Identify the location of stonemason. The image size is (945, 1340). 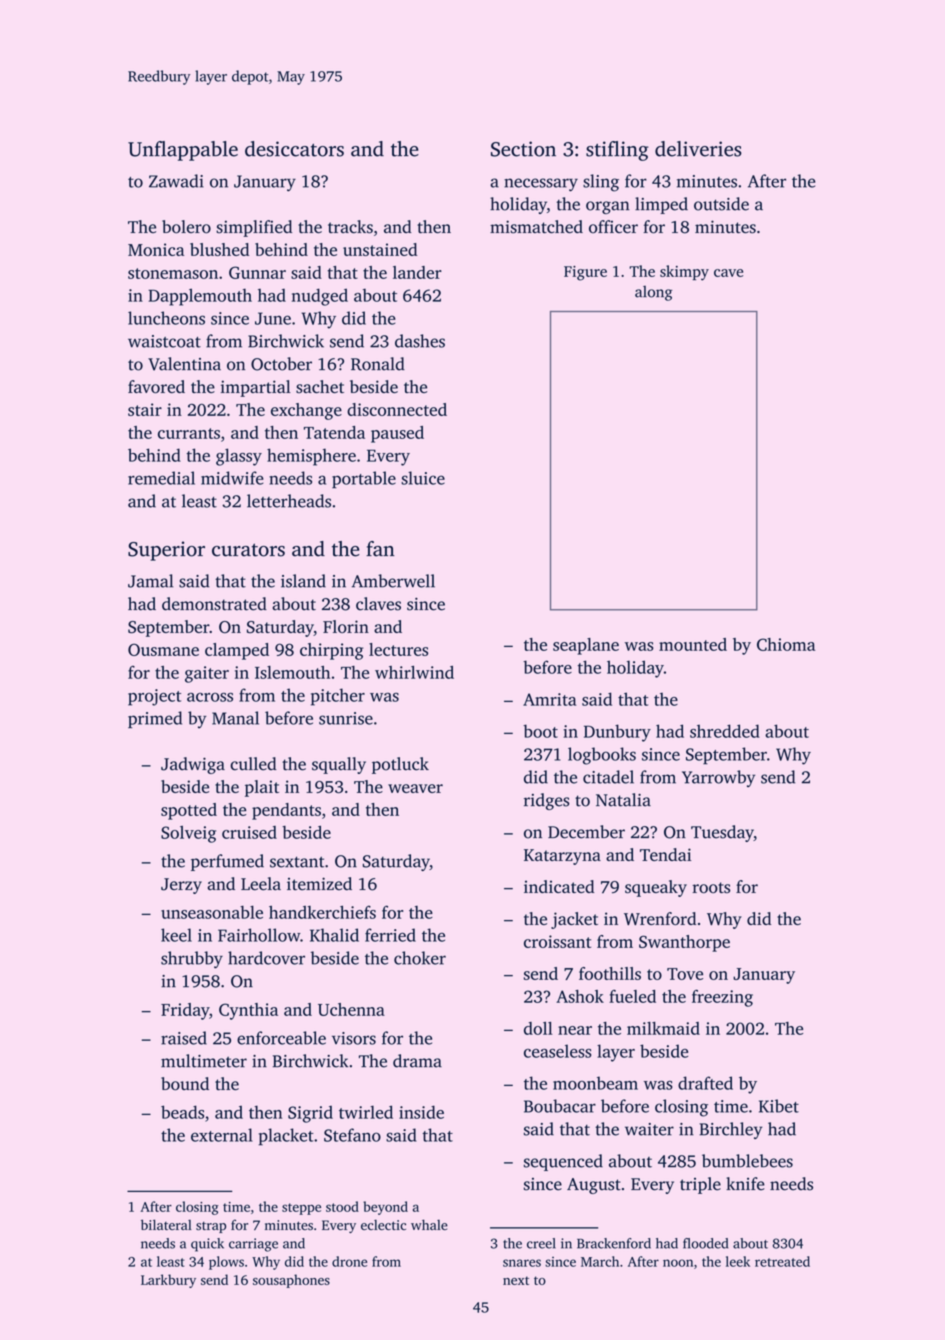
(173, 273).
